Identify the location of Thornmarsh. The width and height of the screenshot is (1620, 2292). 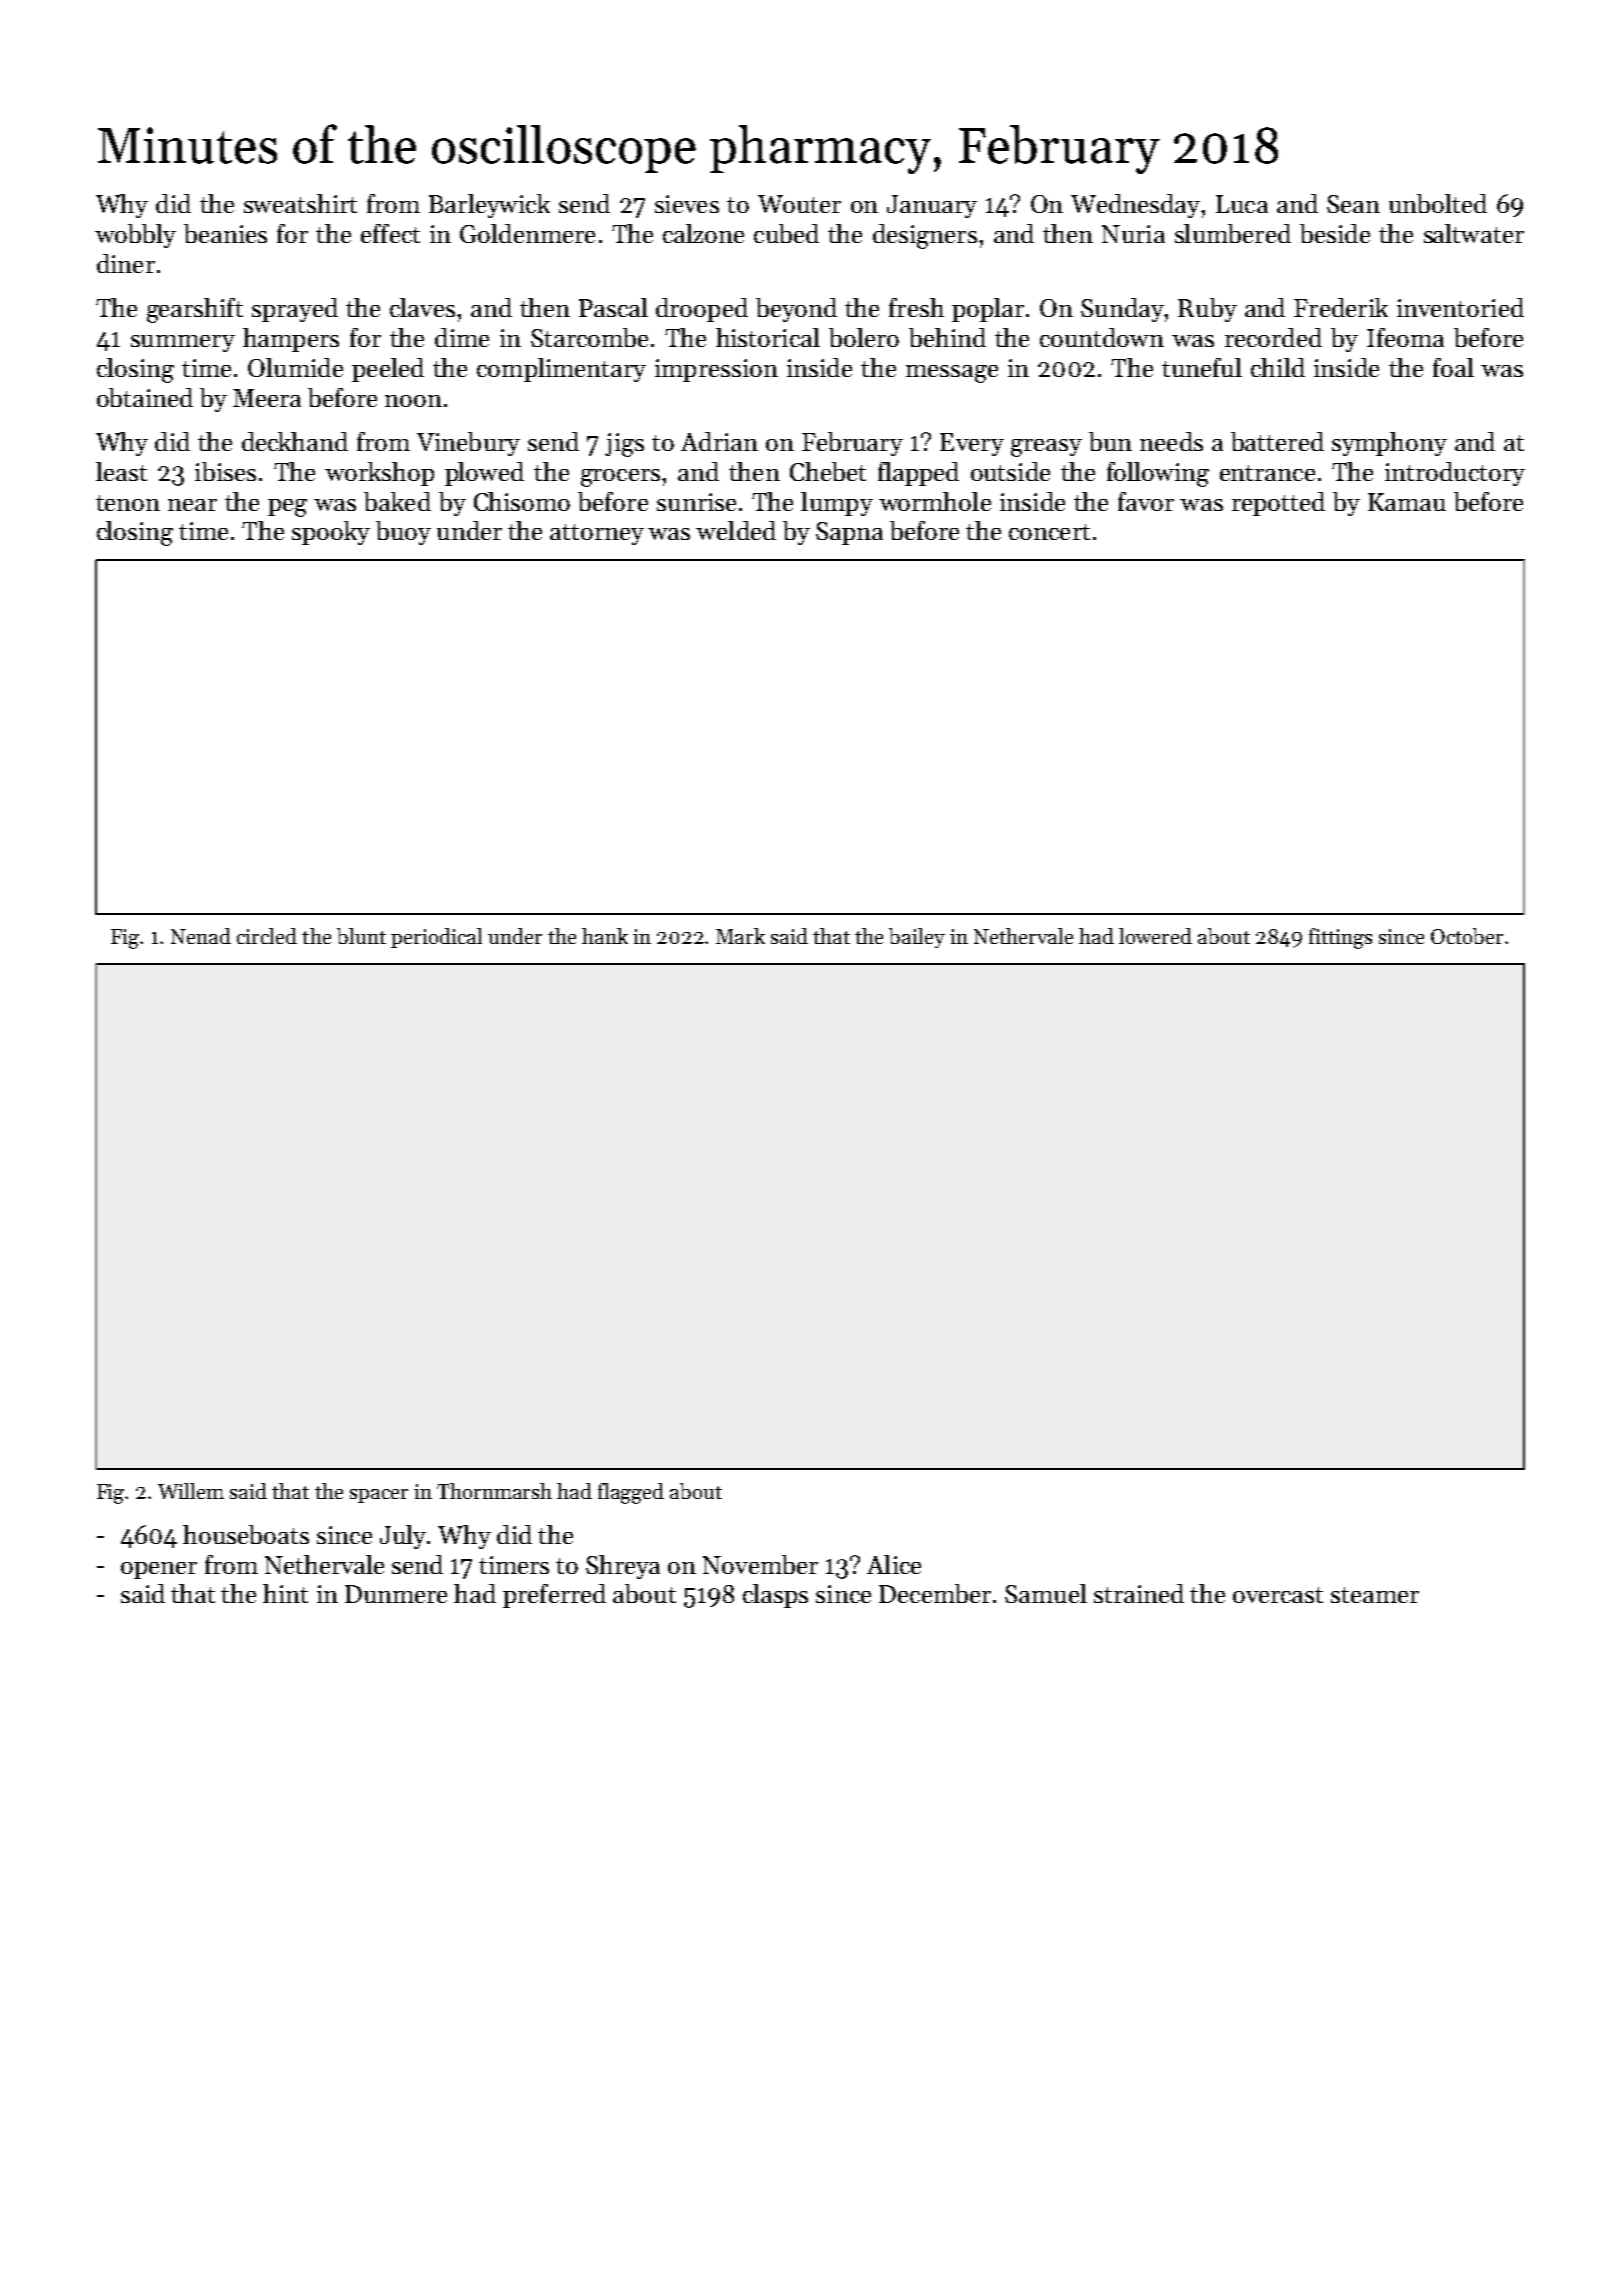
(494, 1491).
